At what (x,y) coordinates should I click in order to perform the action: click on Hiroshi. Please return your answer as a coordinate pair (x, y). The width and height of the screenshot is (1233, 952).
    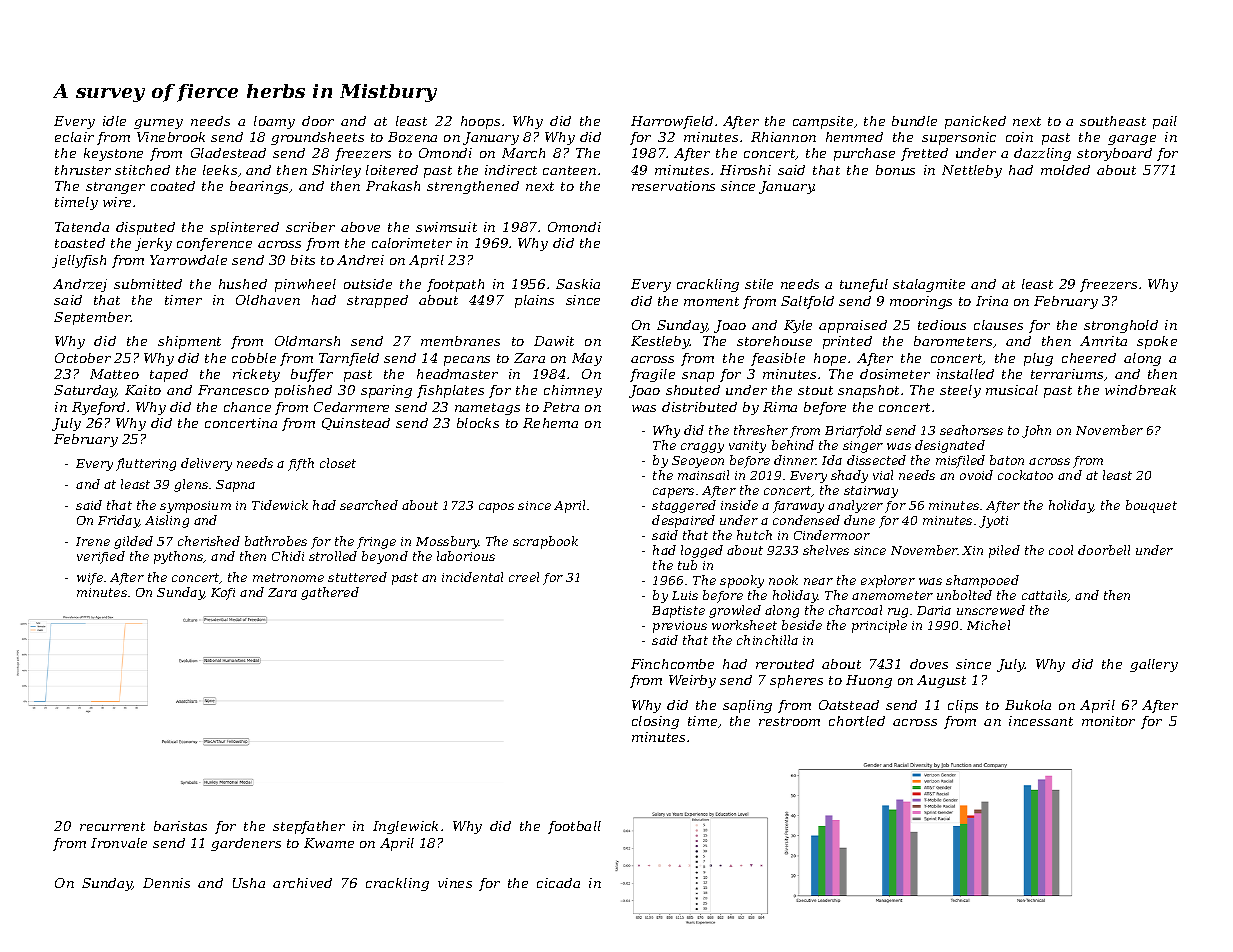
    Looking at the image, I should click on (745, 170).
